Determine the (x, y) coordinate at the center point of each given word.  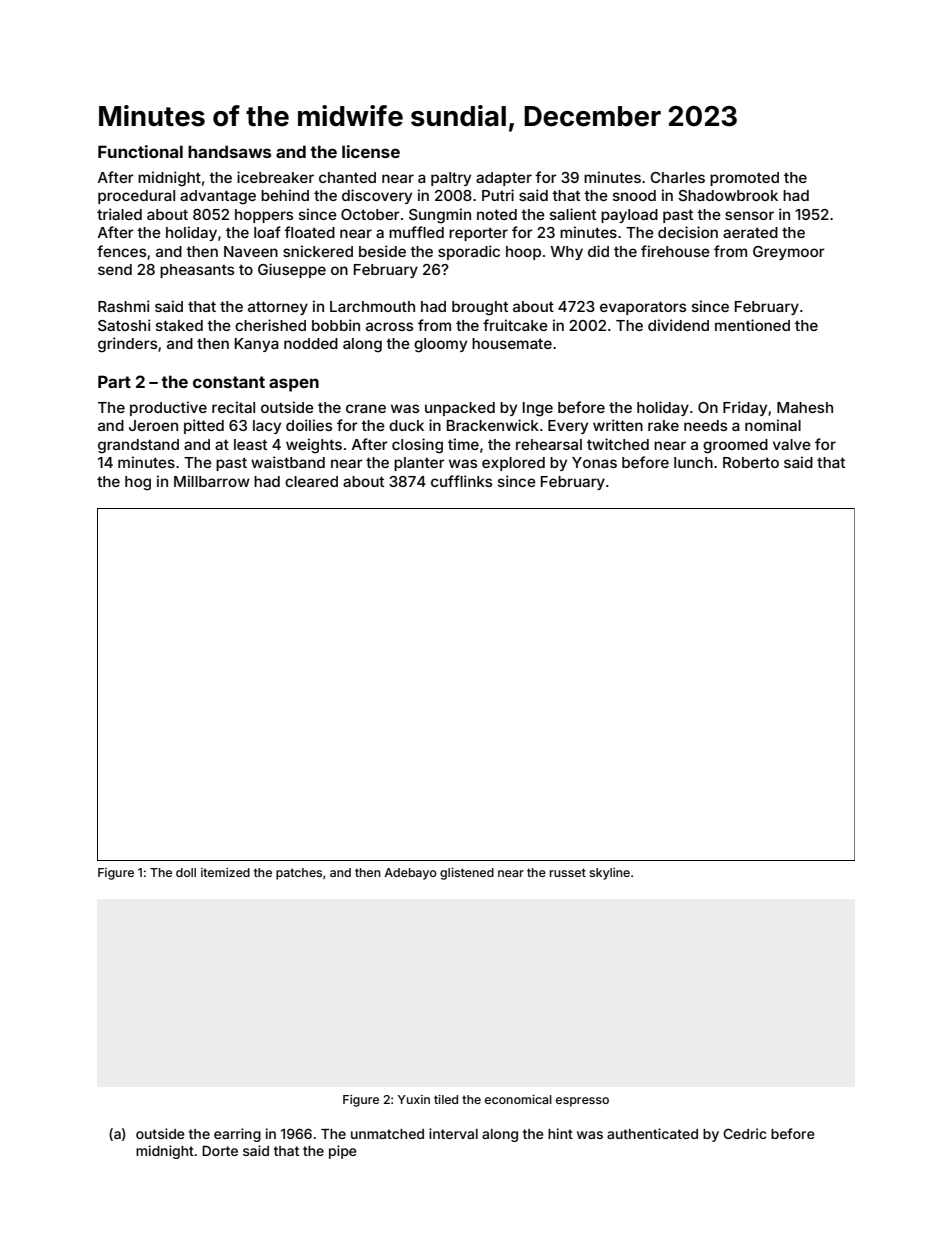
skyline (609, 874)
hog (138, 483)
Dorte (220, 1150)
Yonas (594, 462)
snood (634, 195)
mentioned (752, 325)
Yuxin (414, 1099)
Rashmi (124, 306)
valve (792, 444)
